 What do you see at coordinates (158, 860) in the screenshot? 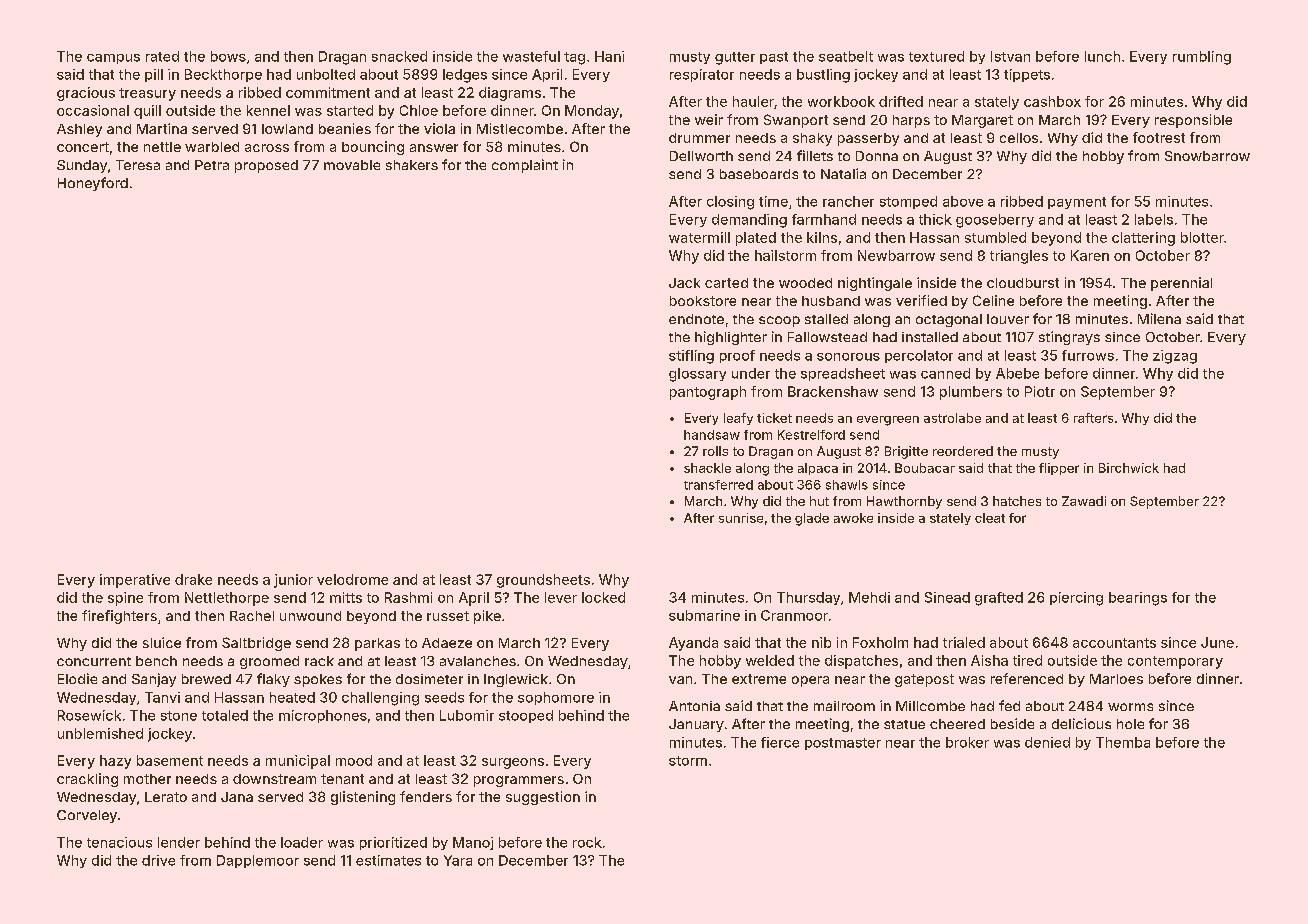
I see `drive` at bounding box center [158, 860].
